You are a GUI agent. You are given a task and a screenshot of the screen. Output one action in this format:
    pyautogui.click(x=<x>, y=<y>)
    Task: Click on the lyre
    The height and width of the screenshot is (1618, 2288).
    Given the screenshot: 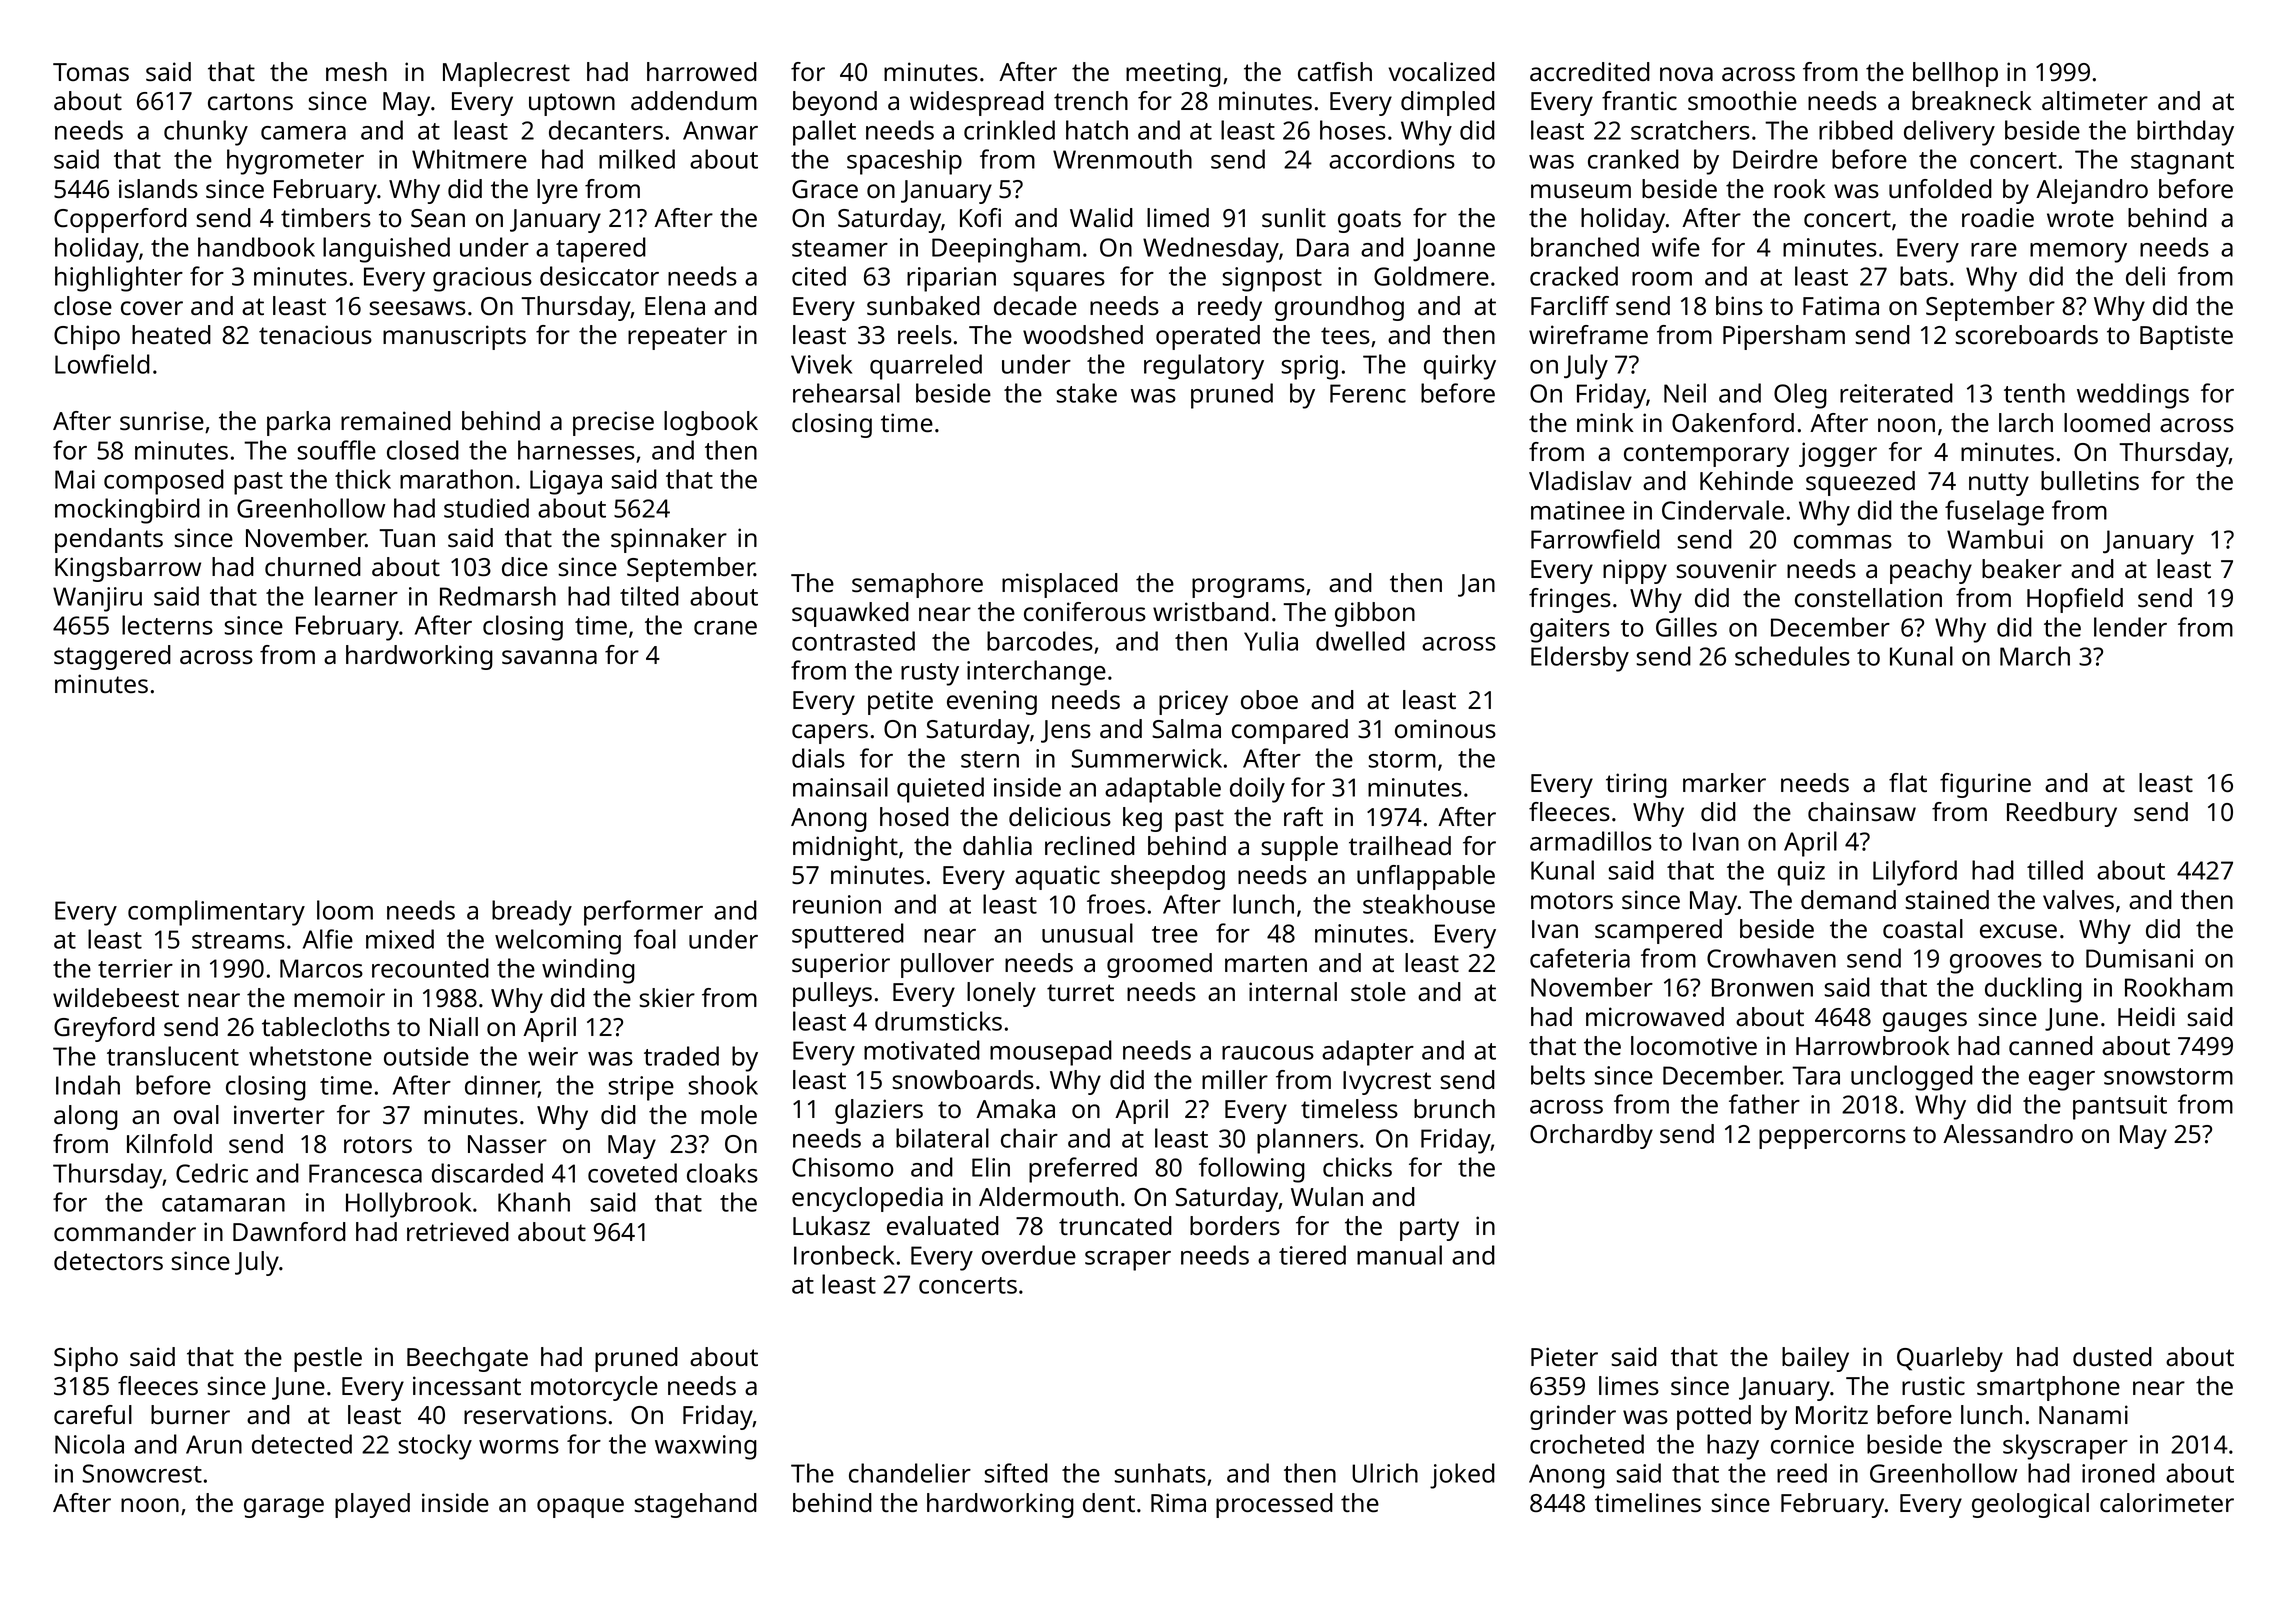 What is the action you would take?
    pyautogui.click(x=557, y=191)
